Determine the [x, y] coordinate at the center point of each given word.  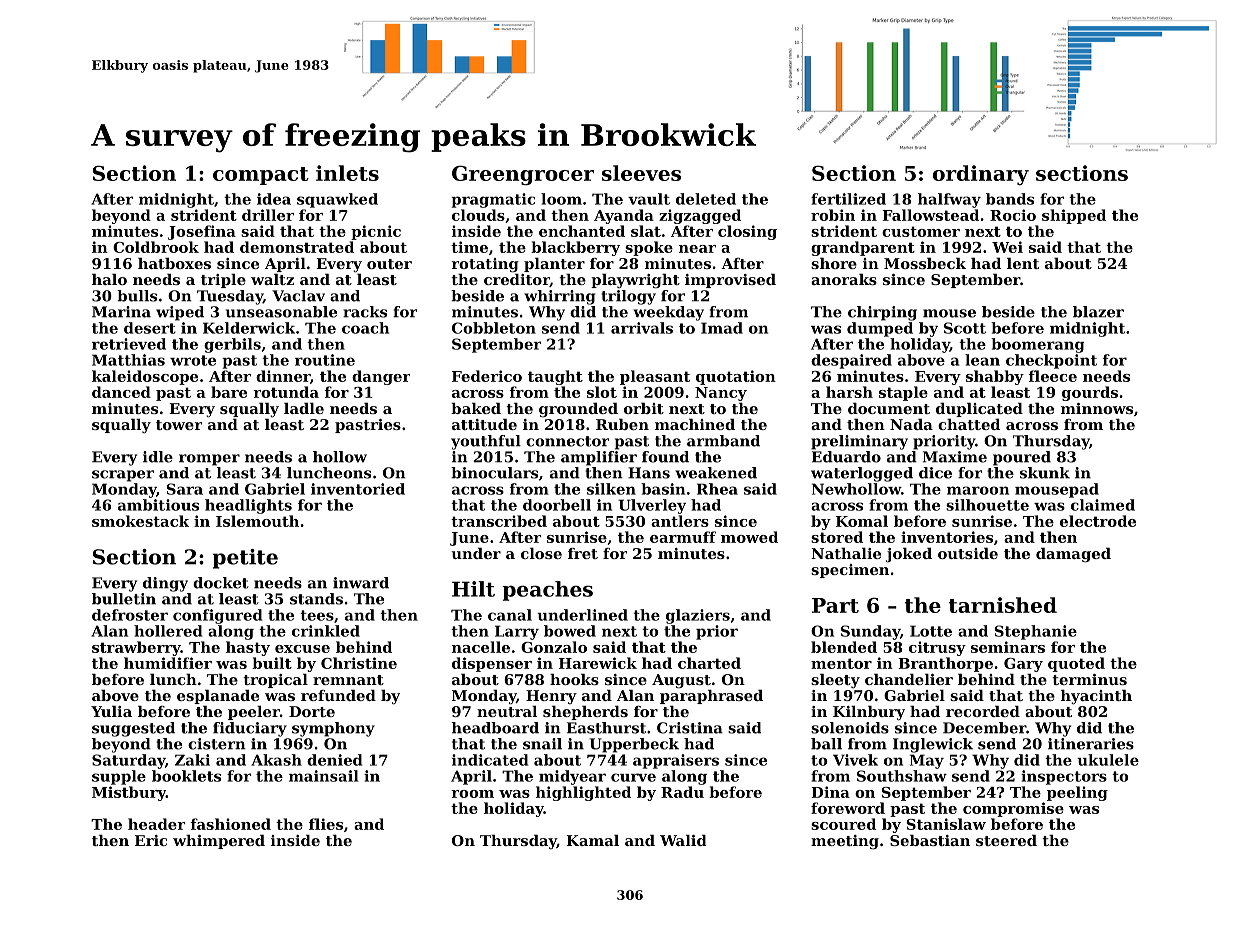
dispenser [492, 664]
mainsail [324, 776]
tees [317, 615]
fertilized [848, 199]
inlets [347, 173]
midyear [572, 777]
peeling [1077, 793]
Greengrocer [523, 175]
